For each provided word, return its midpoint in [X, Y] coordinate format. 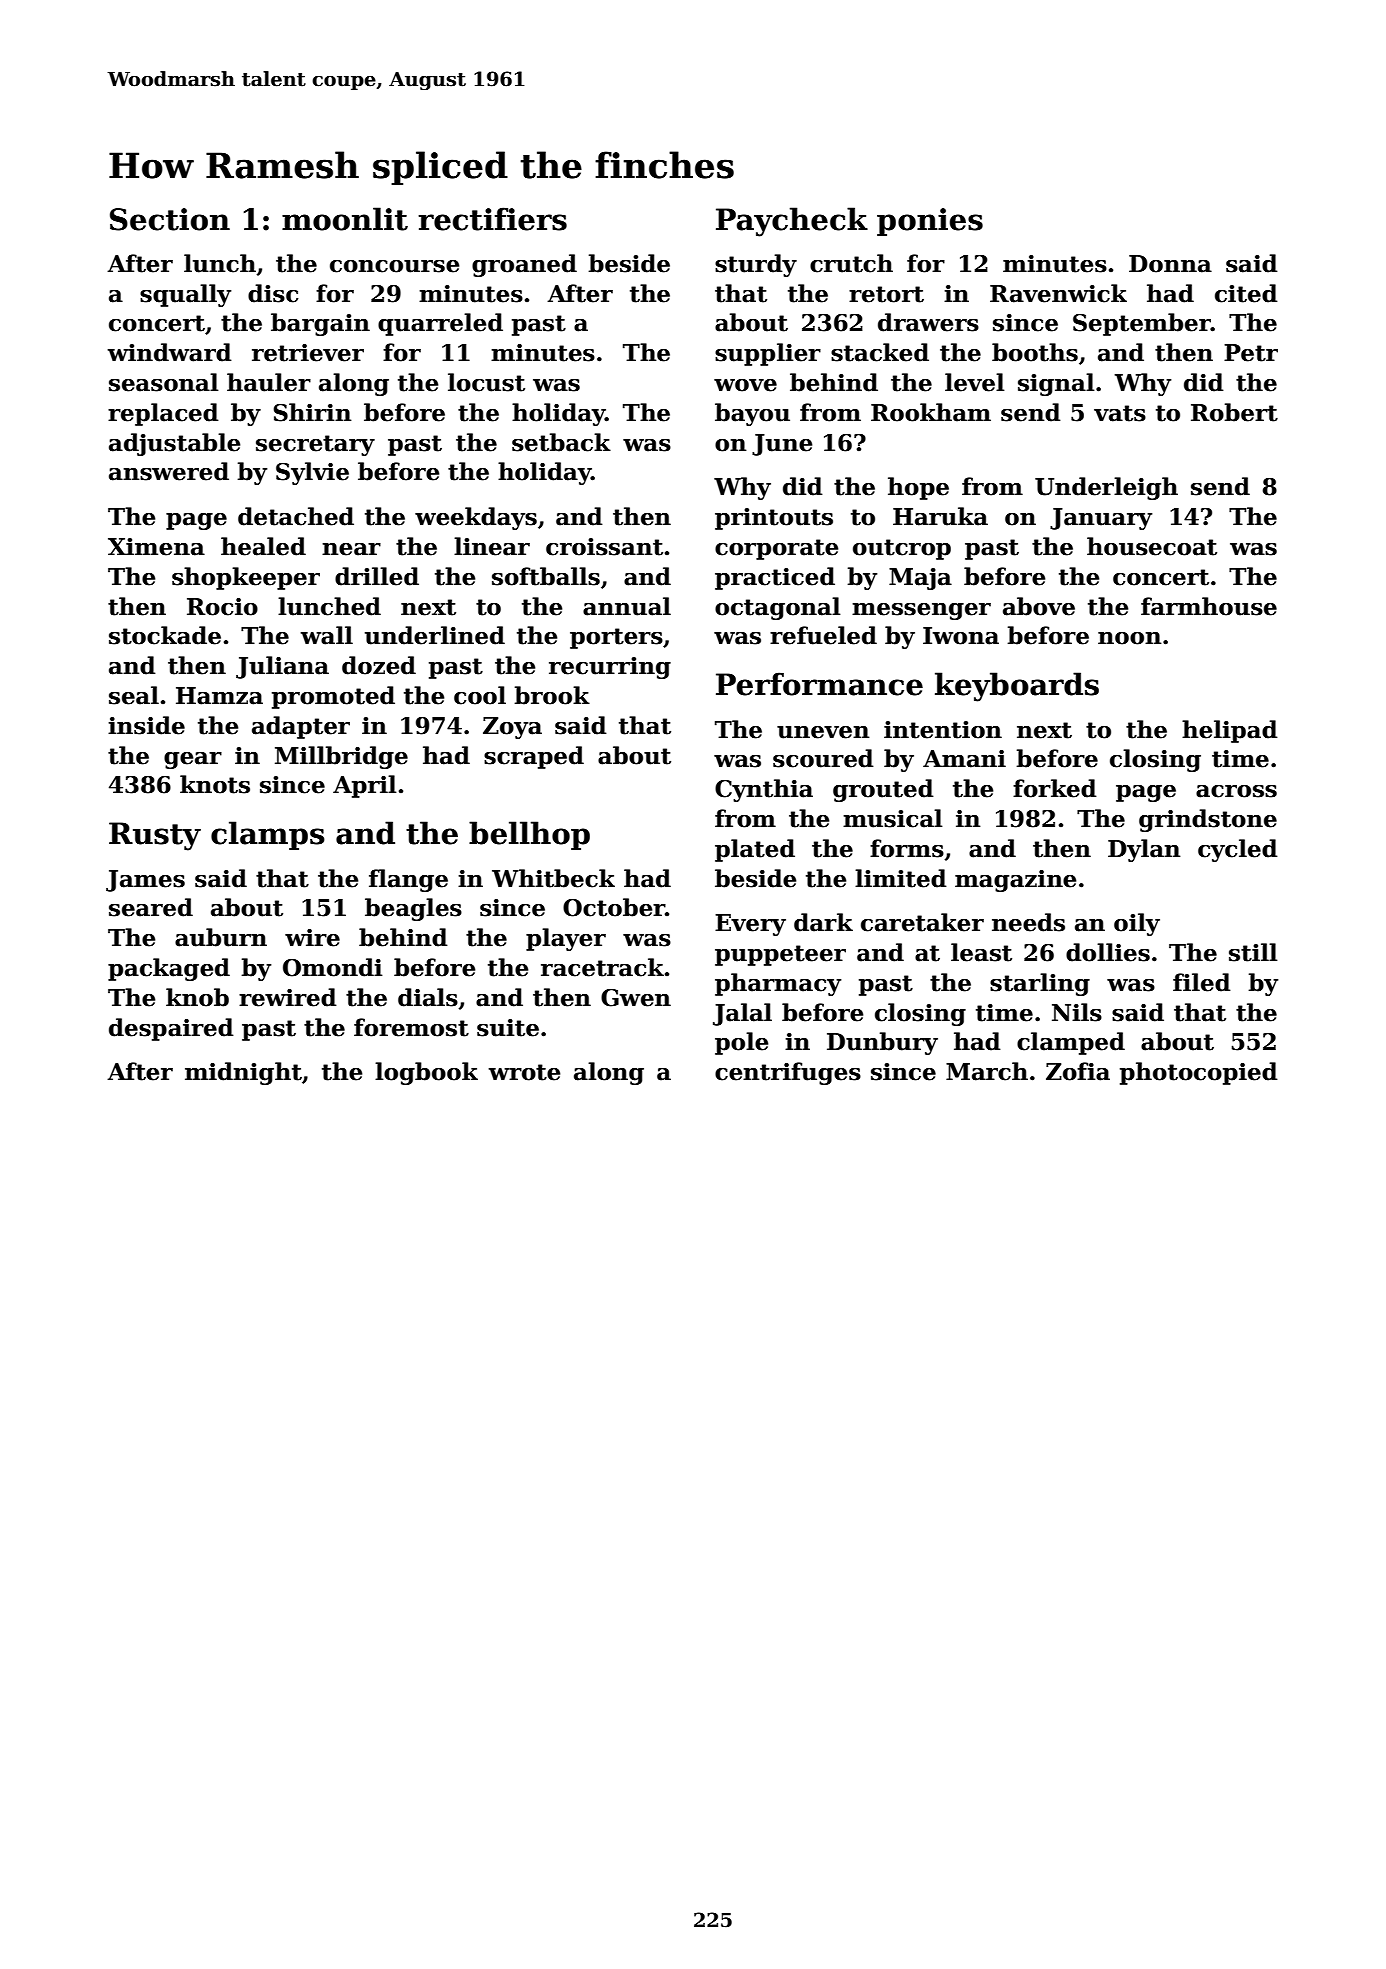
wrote [524, 1072]
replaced [163, 414]
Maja [920, 579]
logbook [426, 1073]
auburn [221, 937]
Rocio [222, 607]
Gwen [636, 998]
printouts [774, 519]
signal [1056, 384]
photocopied [1199, 1073]
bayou [752, 414]
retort [886, 294]
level [974, 382]
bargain [320, 324]
